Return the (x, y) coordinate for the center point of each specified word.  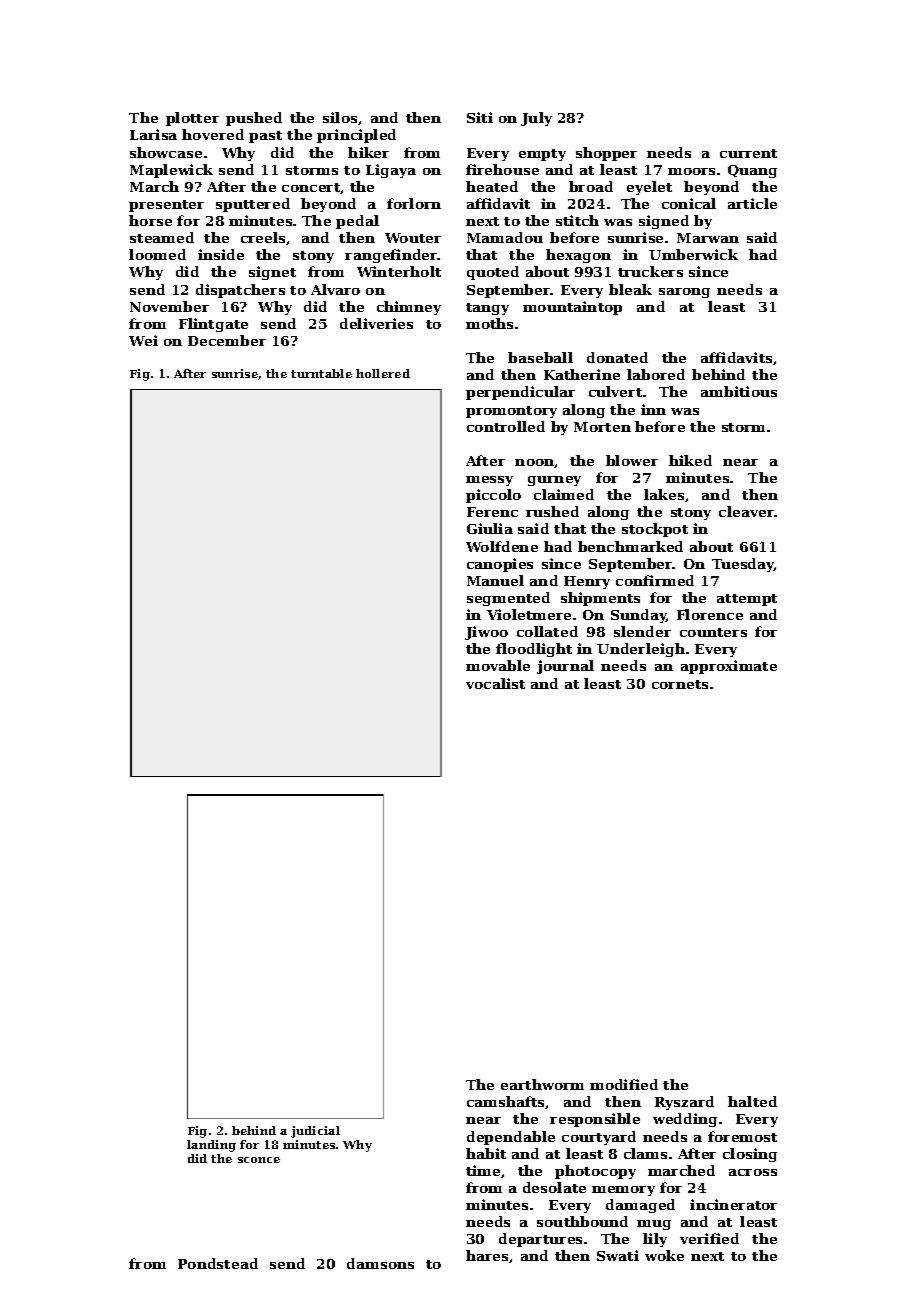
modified (624, 1084)
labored (656, 374)
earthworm (542, 1084)
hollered (383, 373)
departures (540, 1240)
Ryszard (684, 1103)
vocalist (495, 683)
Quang (752, 171)
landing (211, 1146)
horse (150, 220)
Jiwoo (486, 633)
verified (709, 1238)
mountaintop (572, 308)
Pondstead (218, 1263)
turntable (321, 373)
